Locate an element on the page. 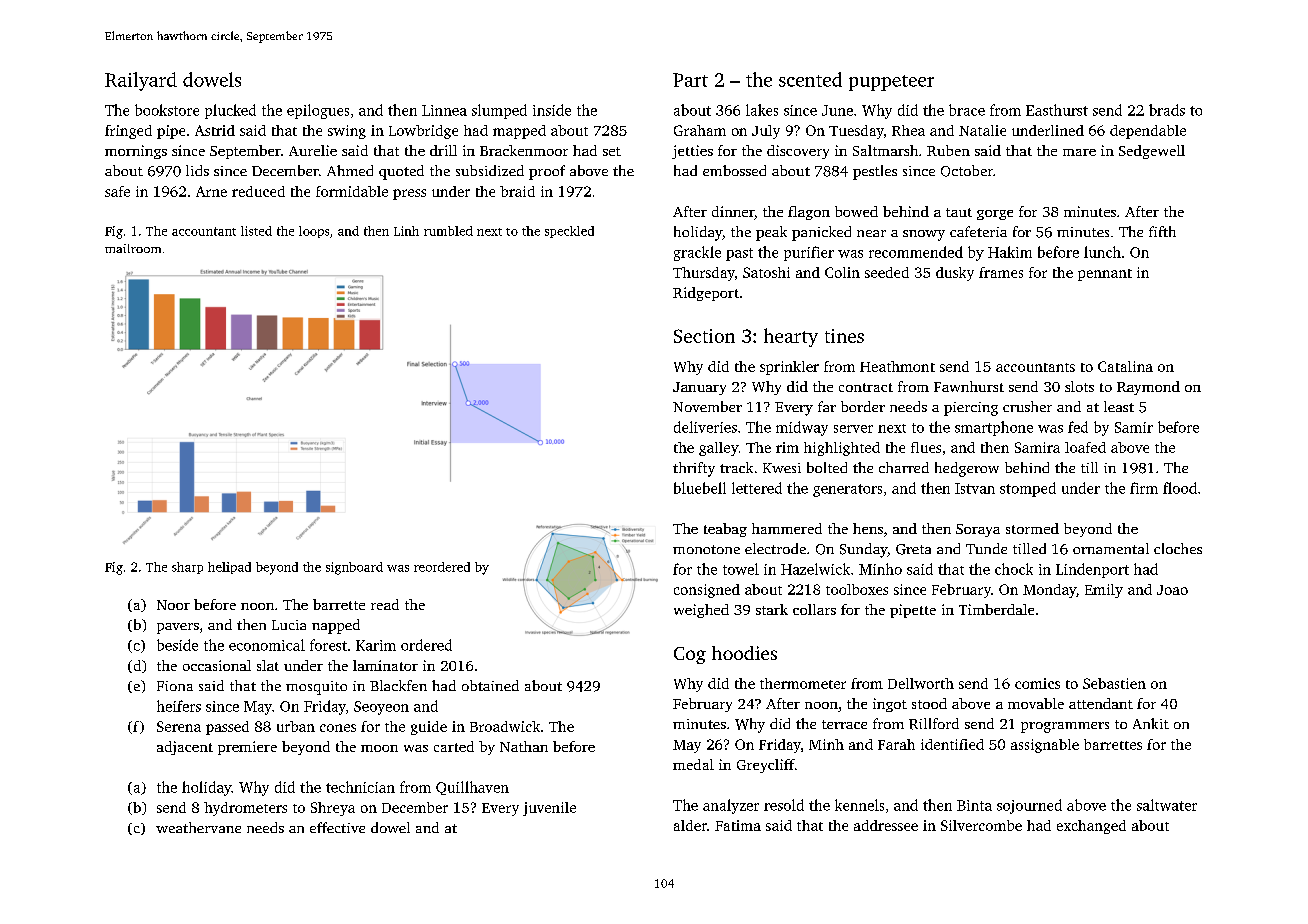  Ruben is located at coordinates (948, 150).
